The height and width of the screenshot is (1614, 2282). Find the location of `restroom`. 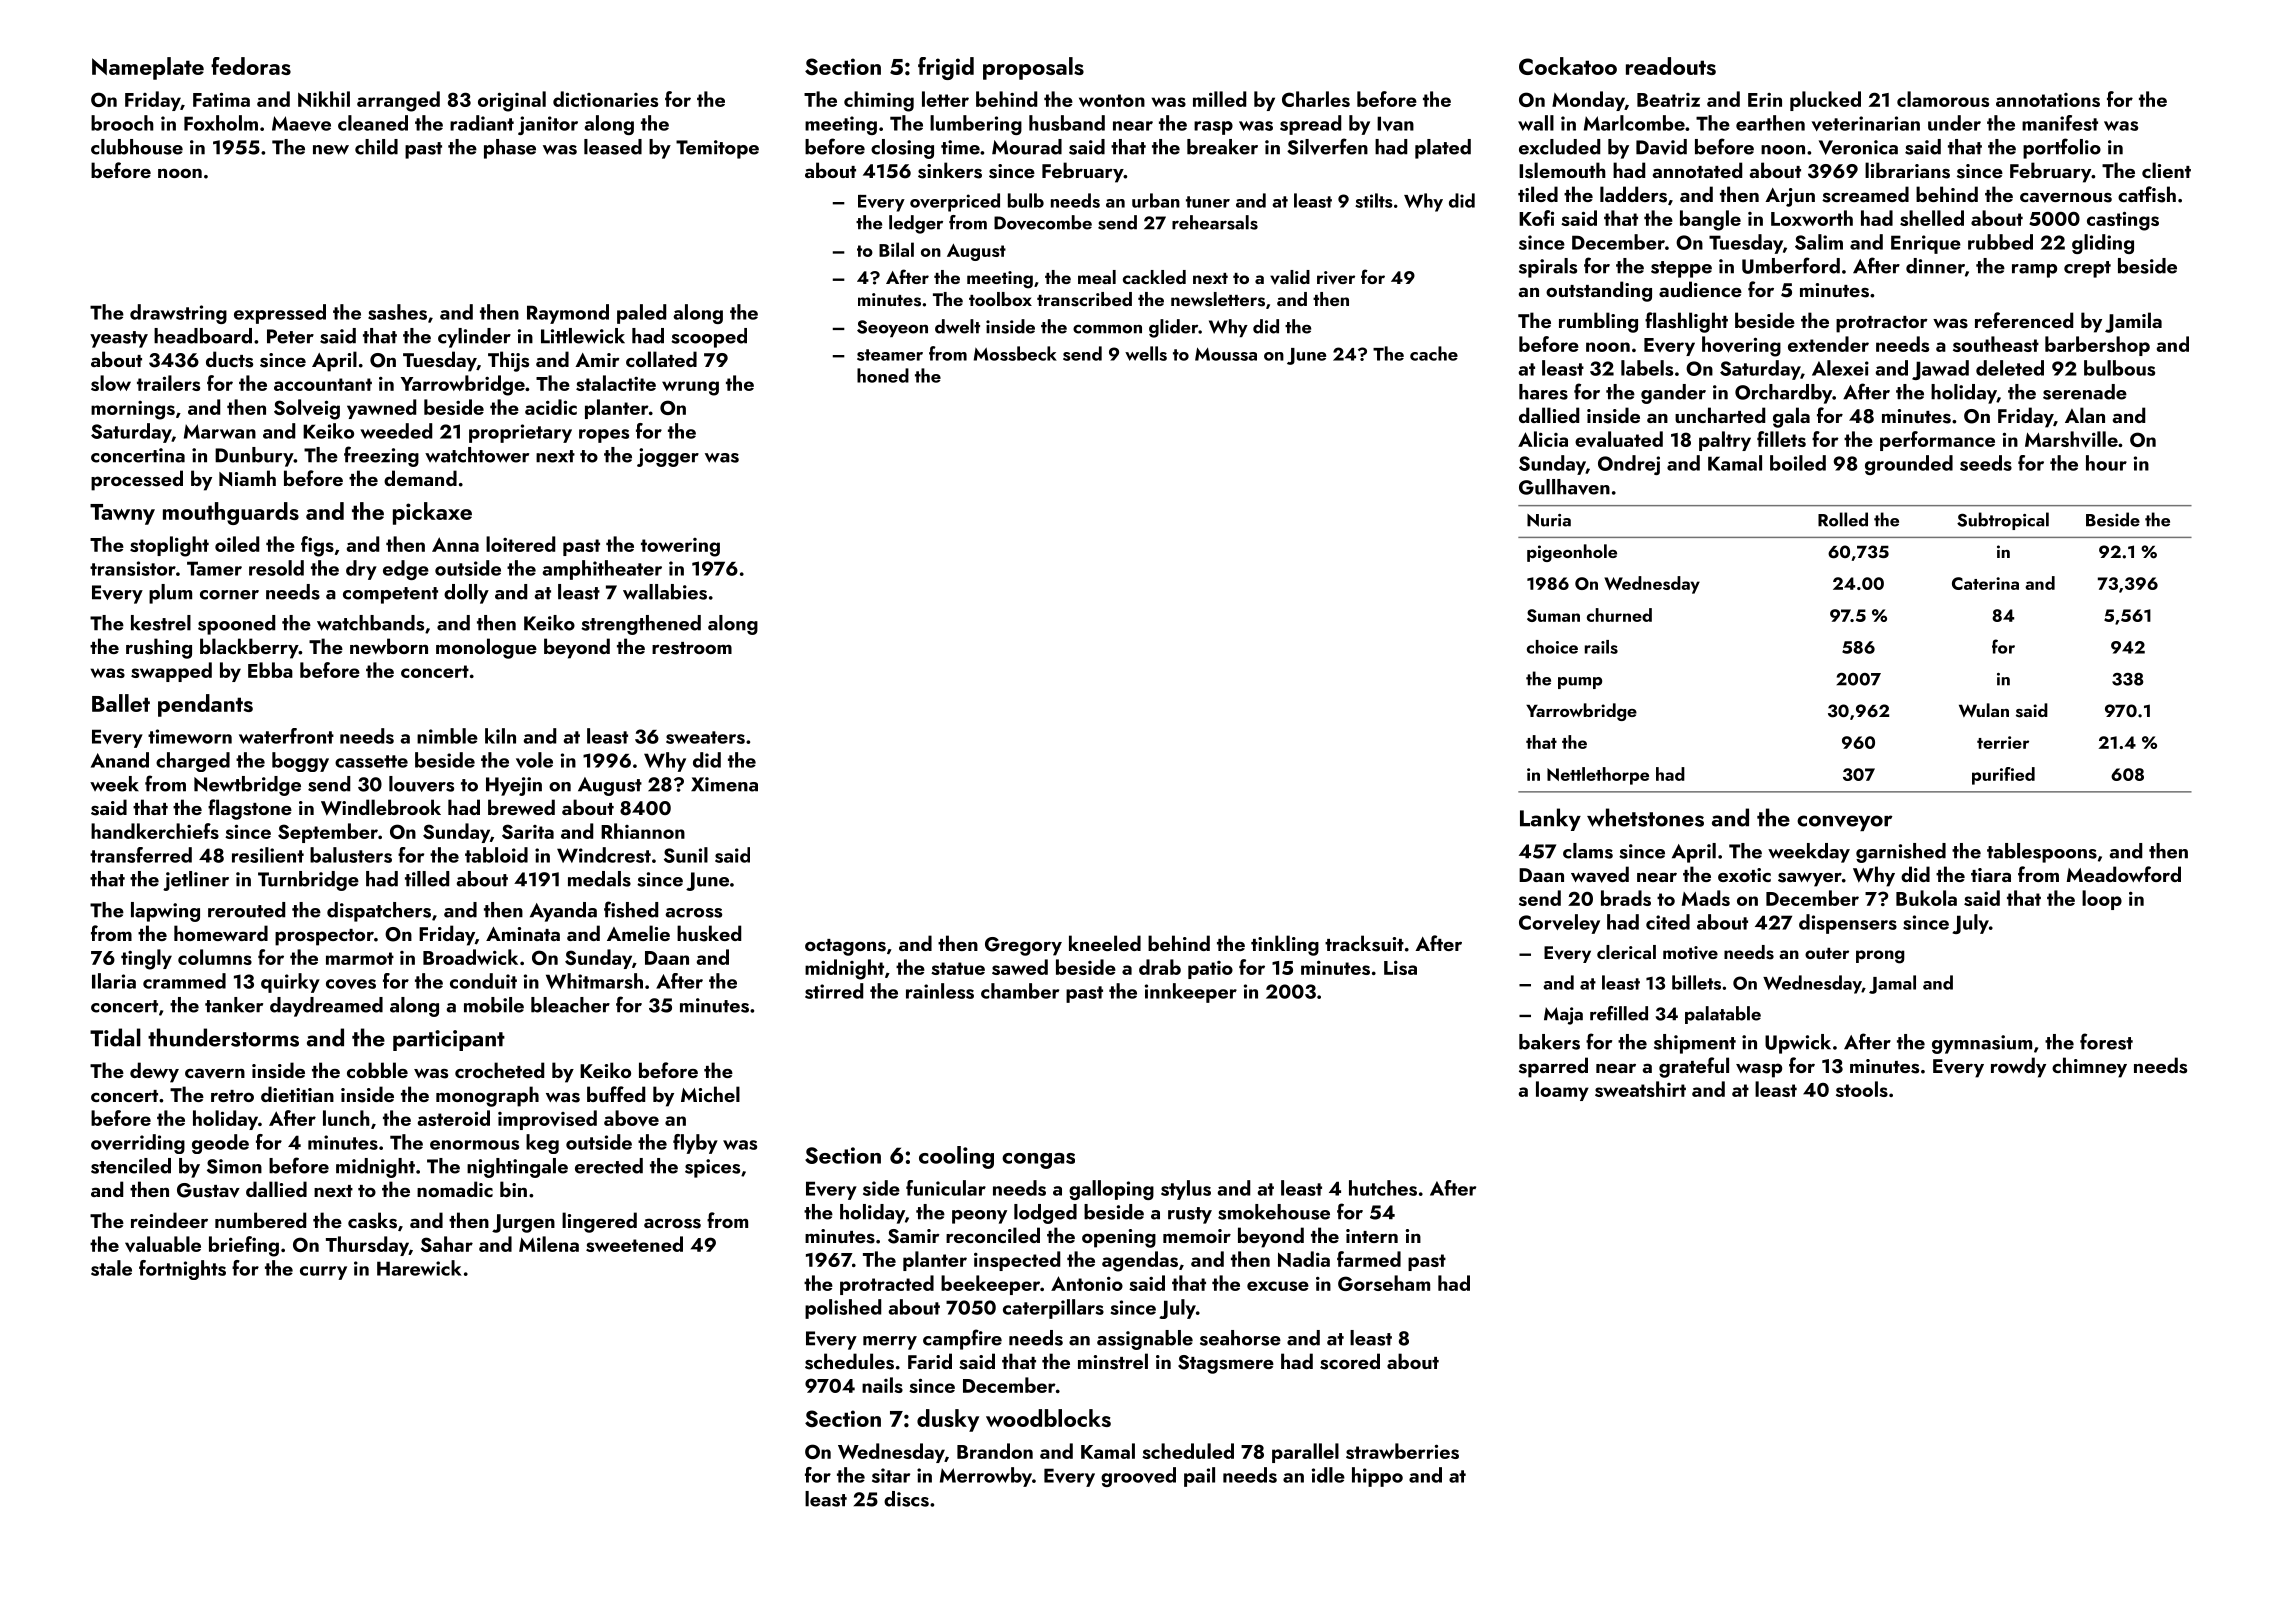

restroom is located at coordinates (692, 648).
